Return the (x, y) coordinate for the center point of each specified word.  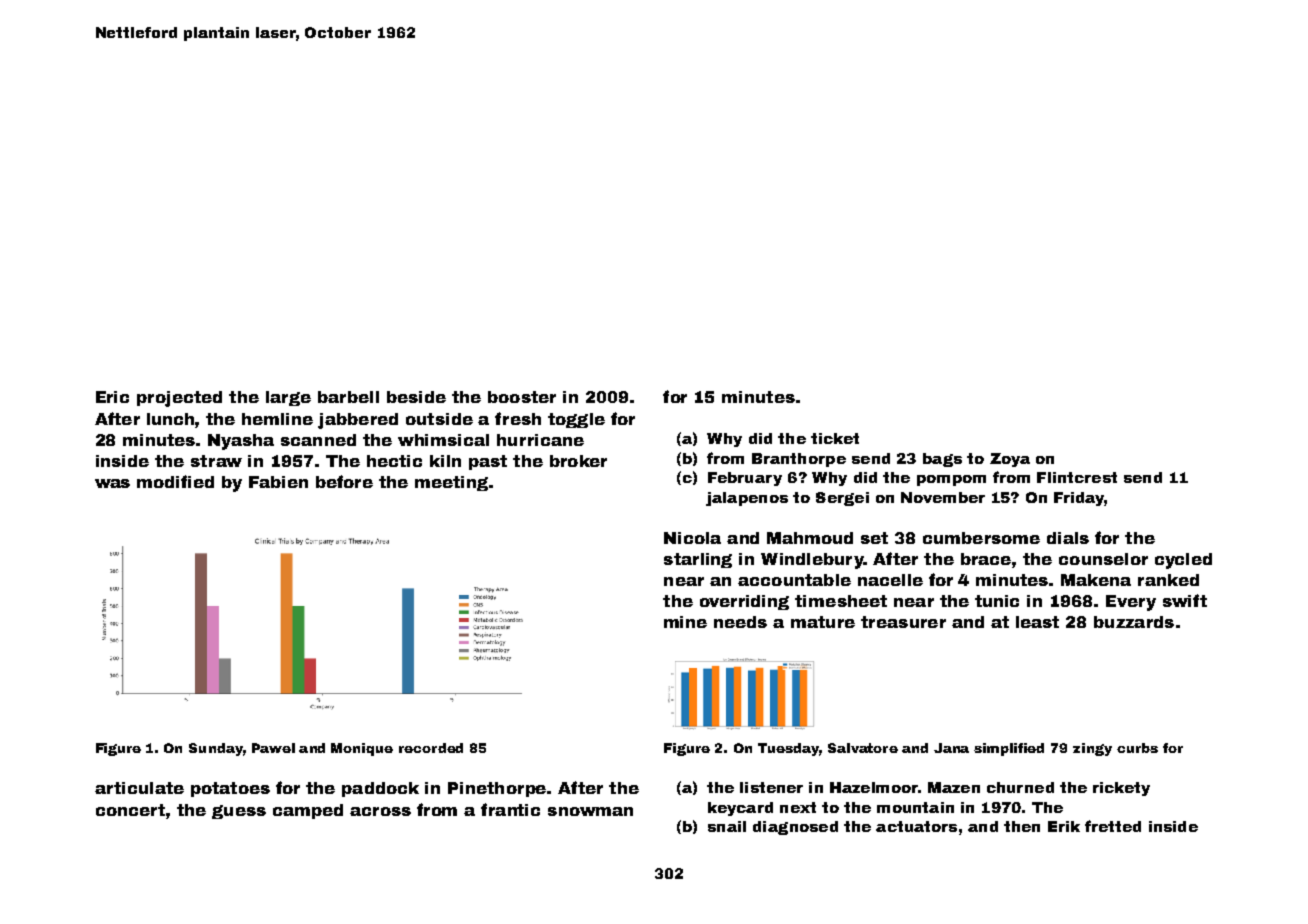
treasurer (903, 622)
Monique (362, 749)
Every (1131, 603)
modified (175, 481)
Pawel (273, 748)
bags (942, 460)
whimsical (443, 440)
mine (685, 622)
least (1037, 622)
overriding (744, 602)
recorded (431, 748)
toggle (576, 420)
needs (740, 622)
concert (130, 810)
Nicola (692, 538)
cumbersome (981, 538)
